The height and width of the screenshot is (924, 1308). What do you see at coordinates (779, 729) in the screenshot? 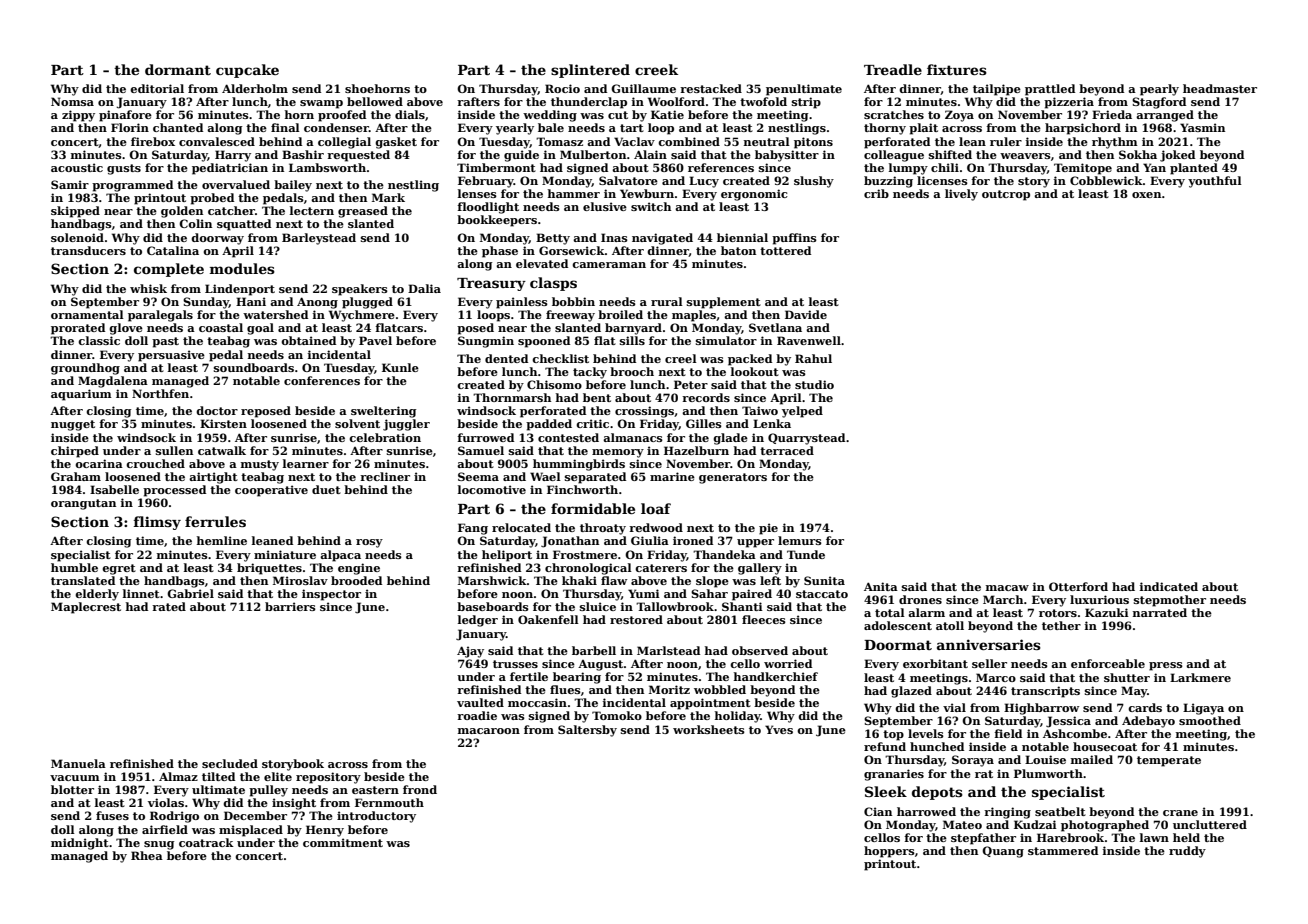
I see `Yves` at bounding box center [779, 729].
